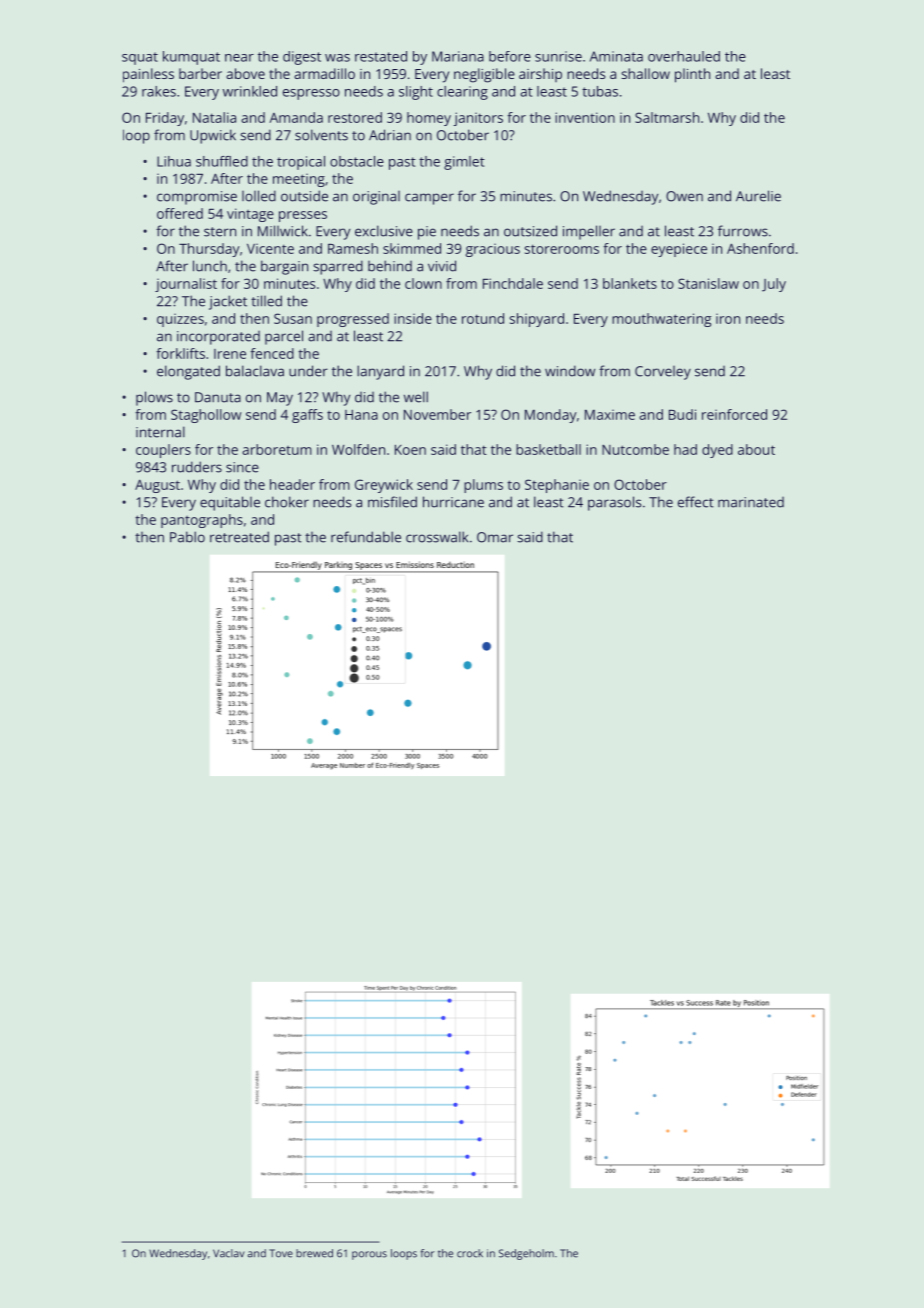  Describe the element at coordinates (526, 1254) in the image. I see `Sedgeholm` at that location.
